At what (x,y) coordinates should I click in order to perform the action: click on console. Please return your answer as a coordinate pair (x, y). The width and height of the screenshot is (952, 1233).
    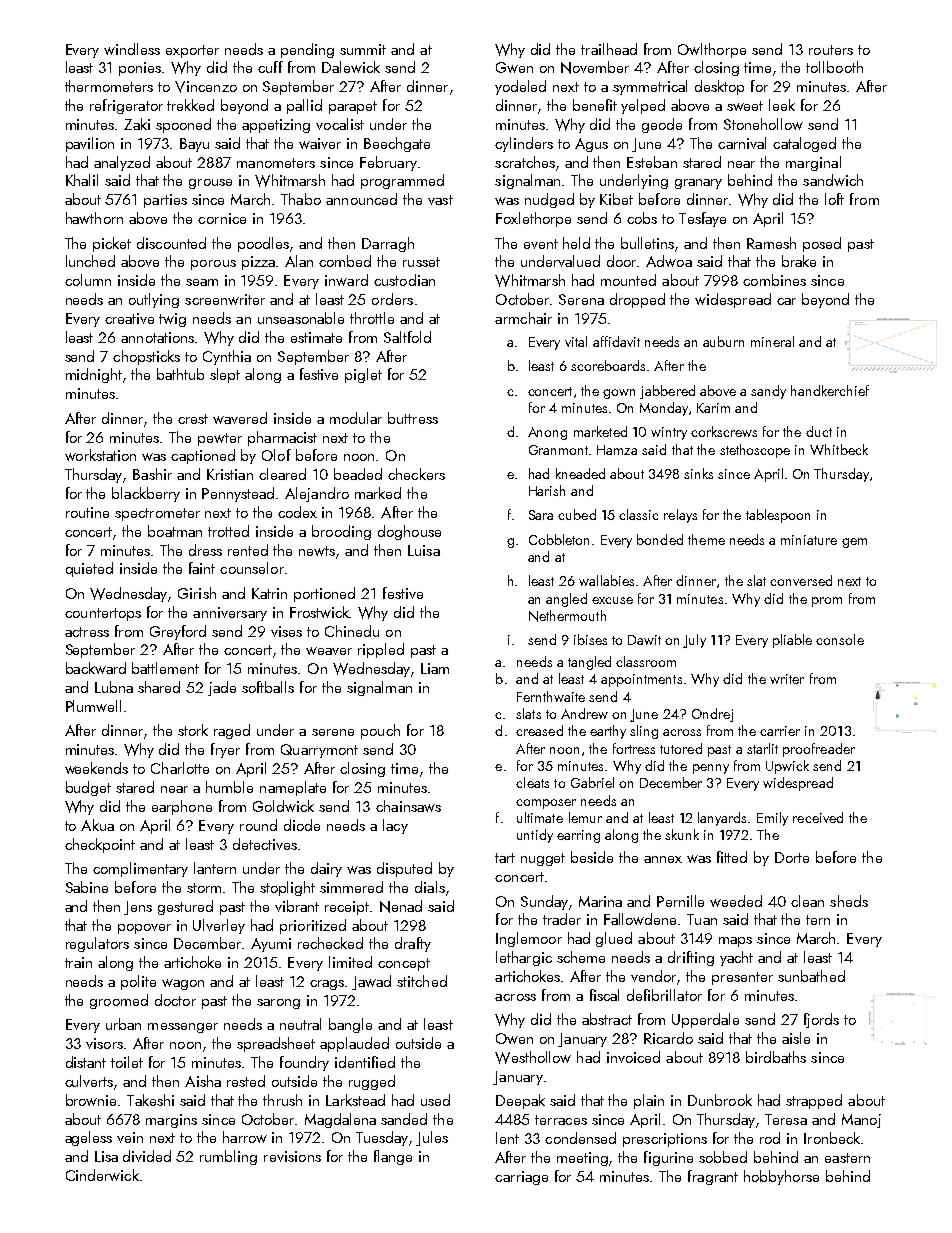
    Looking at the image, I should click on (840, 639).
